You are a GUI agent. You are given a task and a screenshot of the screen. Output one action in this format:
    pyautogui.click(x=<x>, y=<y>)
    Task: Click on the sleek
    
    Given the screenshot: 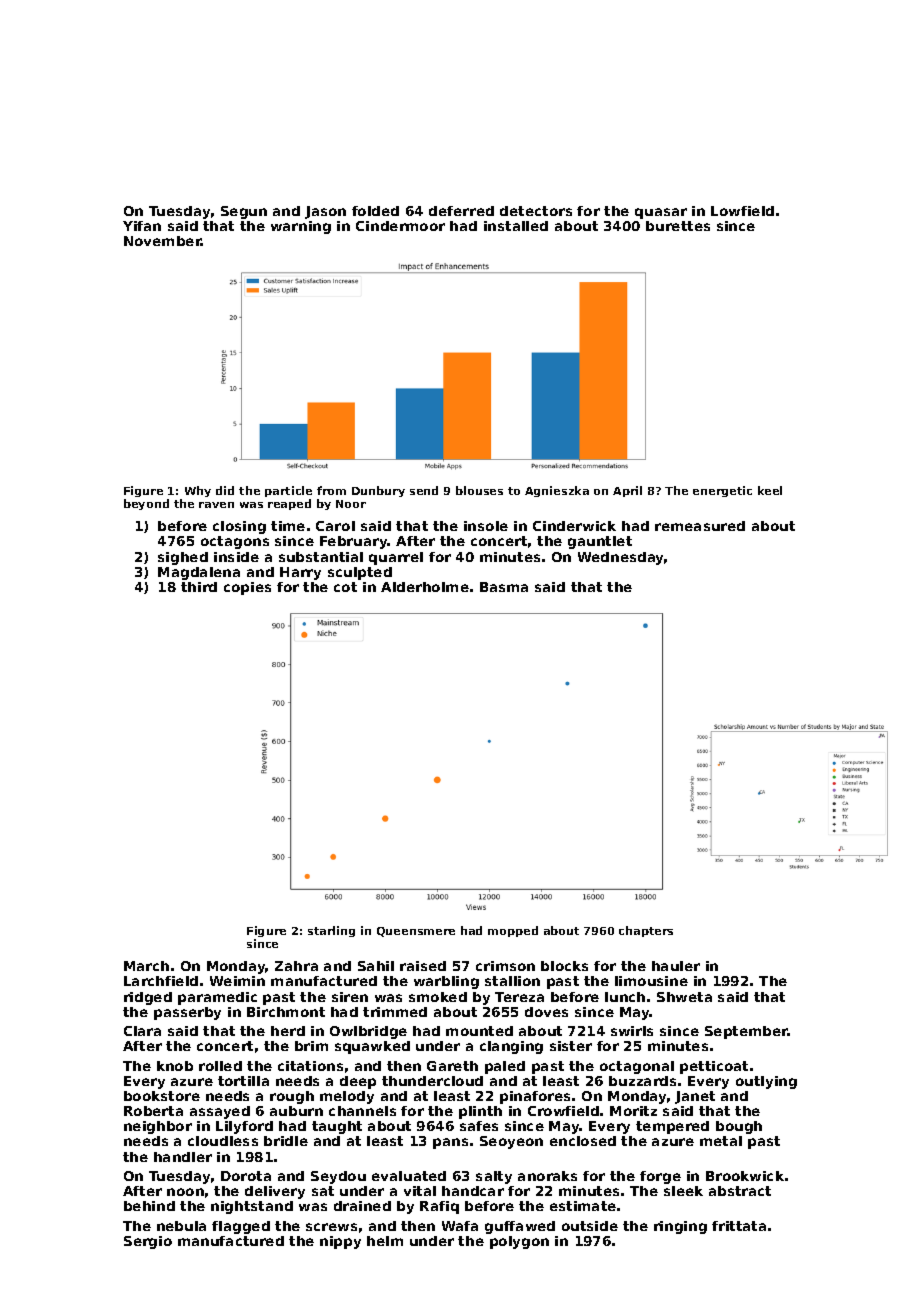 What is the action you would take?
    pyautogui.click(x=683, y=1191)
